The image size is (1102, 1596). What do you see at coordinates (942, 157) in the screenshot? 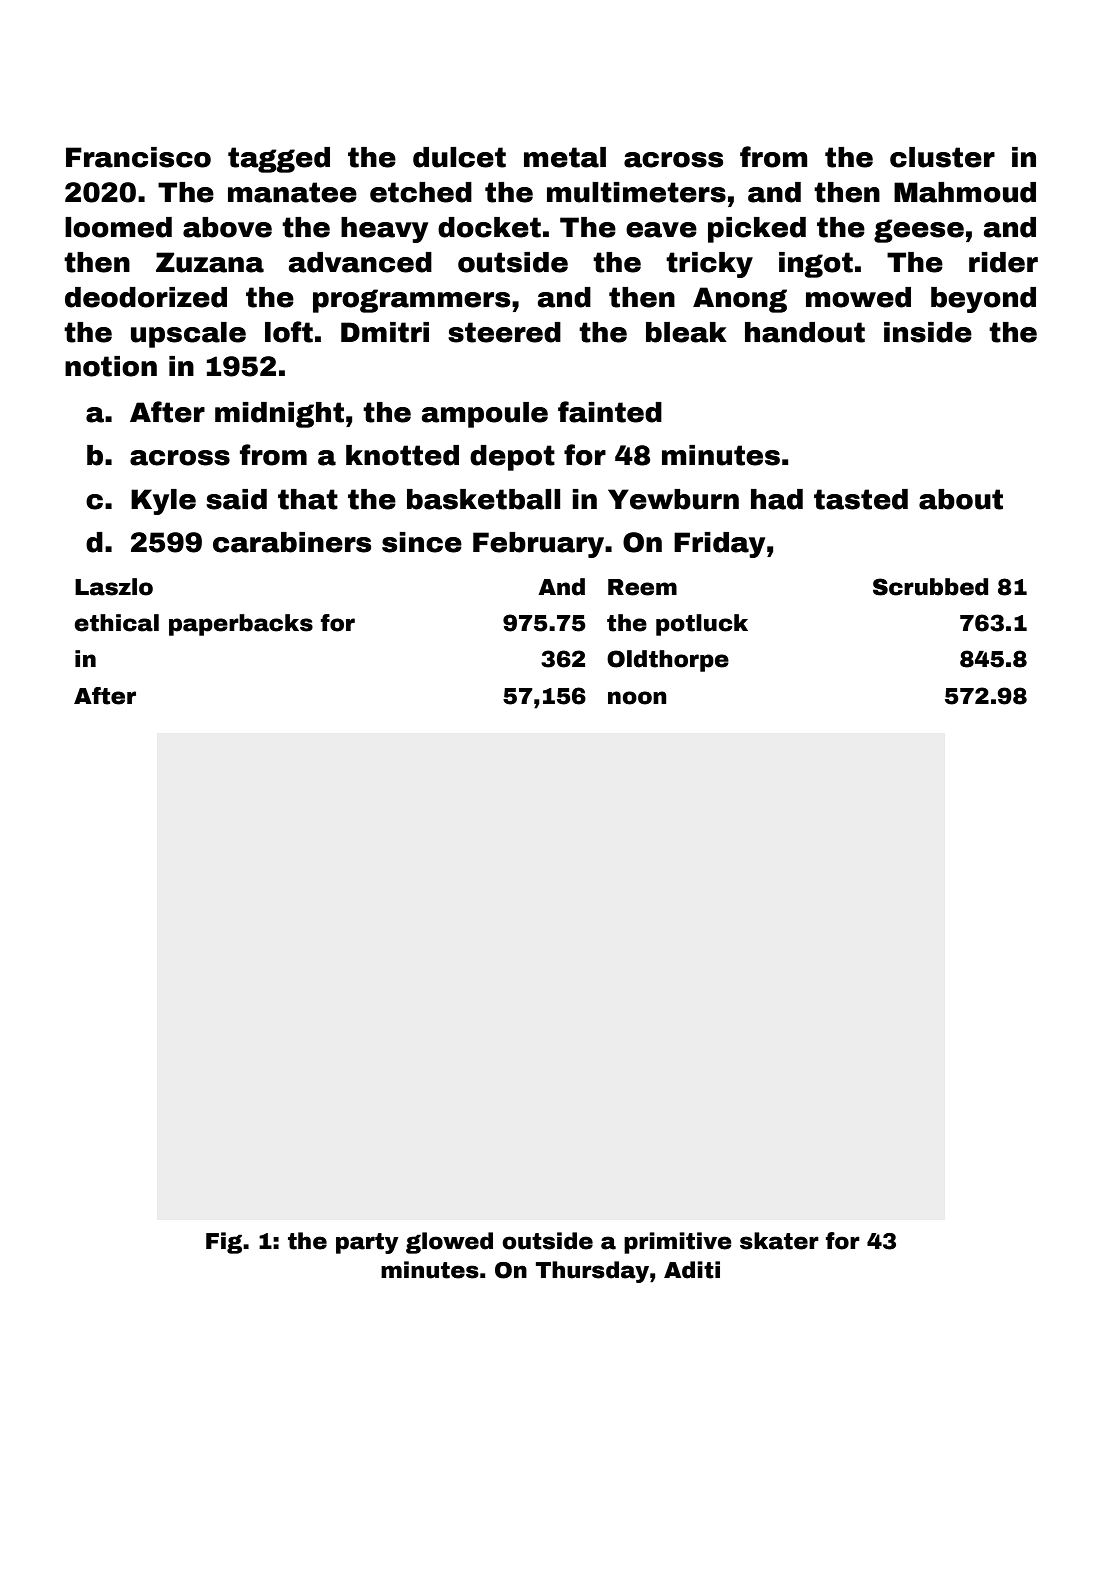
I see `cluster` at bounding box center [942, 157].
